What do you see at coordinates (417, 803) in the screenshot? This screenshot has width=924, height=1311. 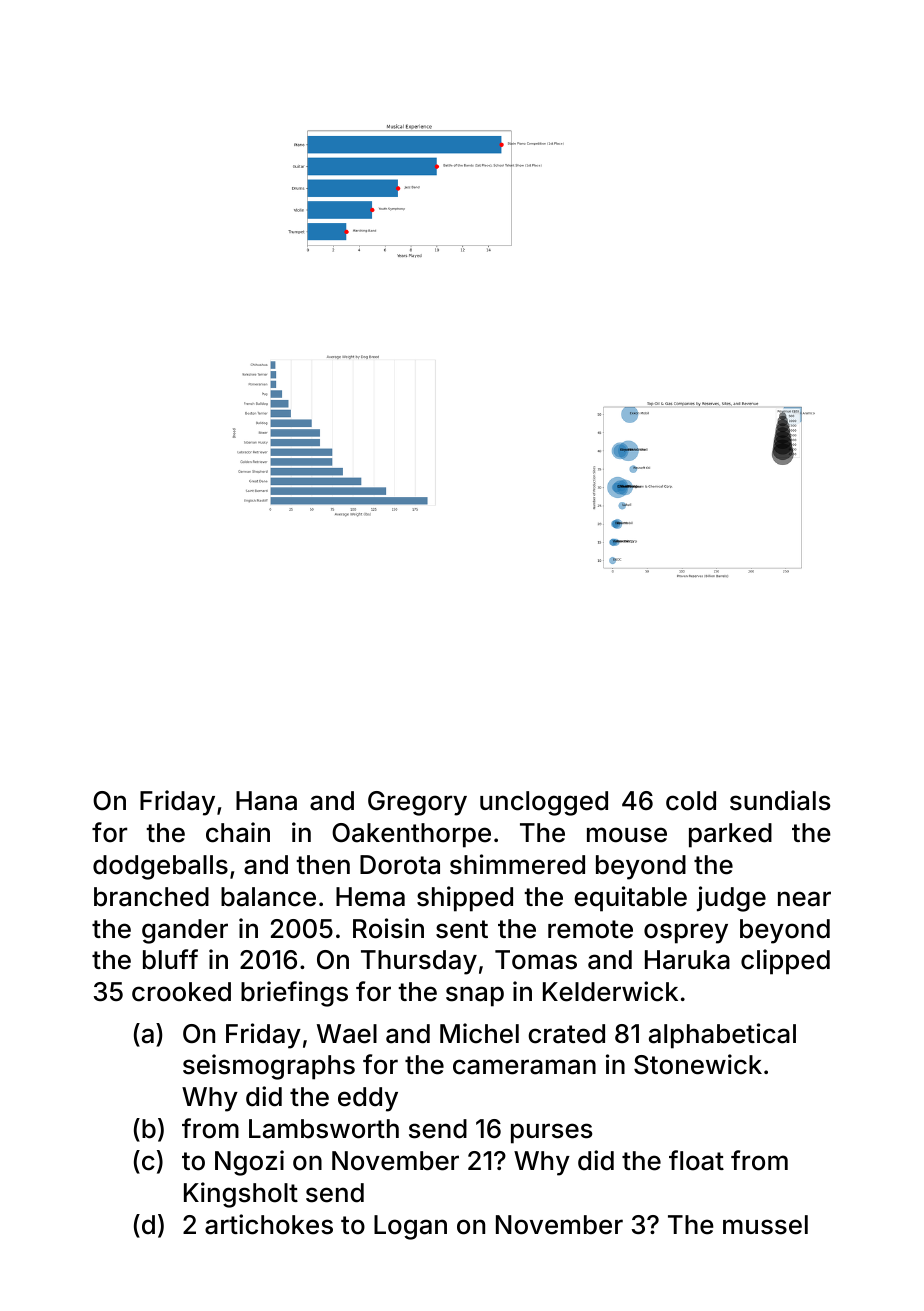 I see `Gregory` at bounding box center [417, 803].
